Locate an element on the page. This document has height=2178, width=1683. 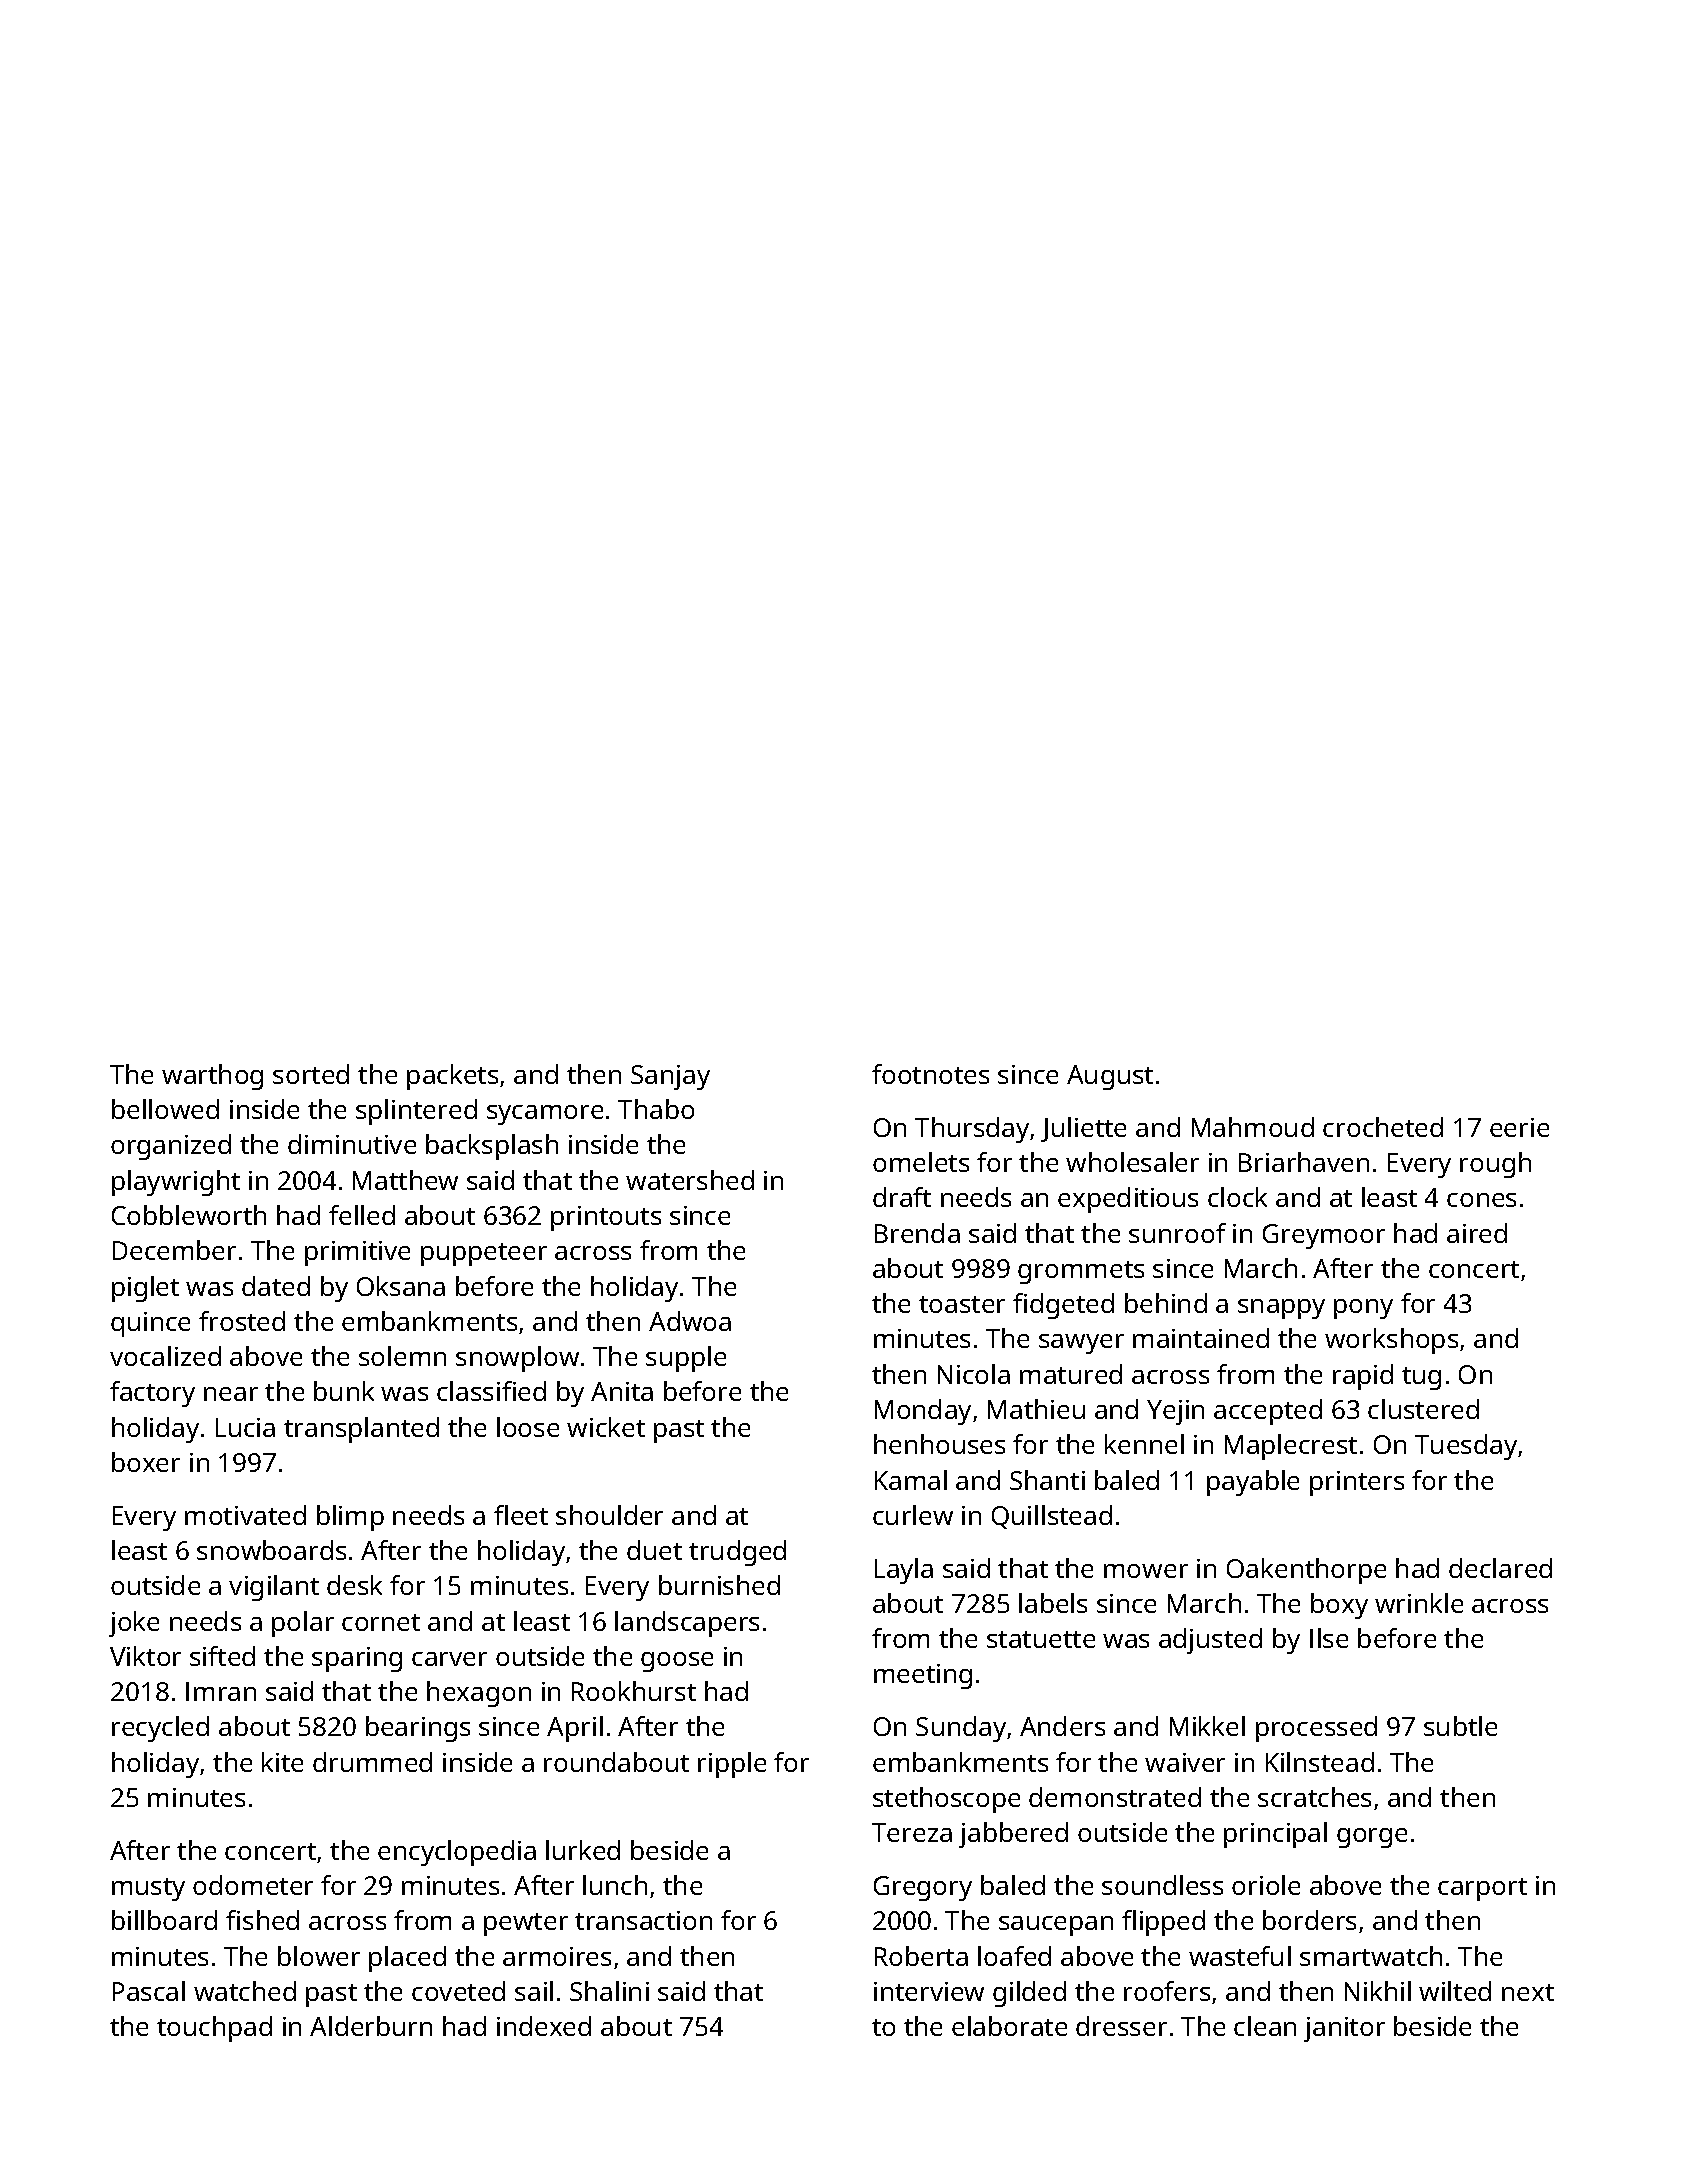
clustered is located at coordinates (1423, 1409).
